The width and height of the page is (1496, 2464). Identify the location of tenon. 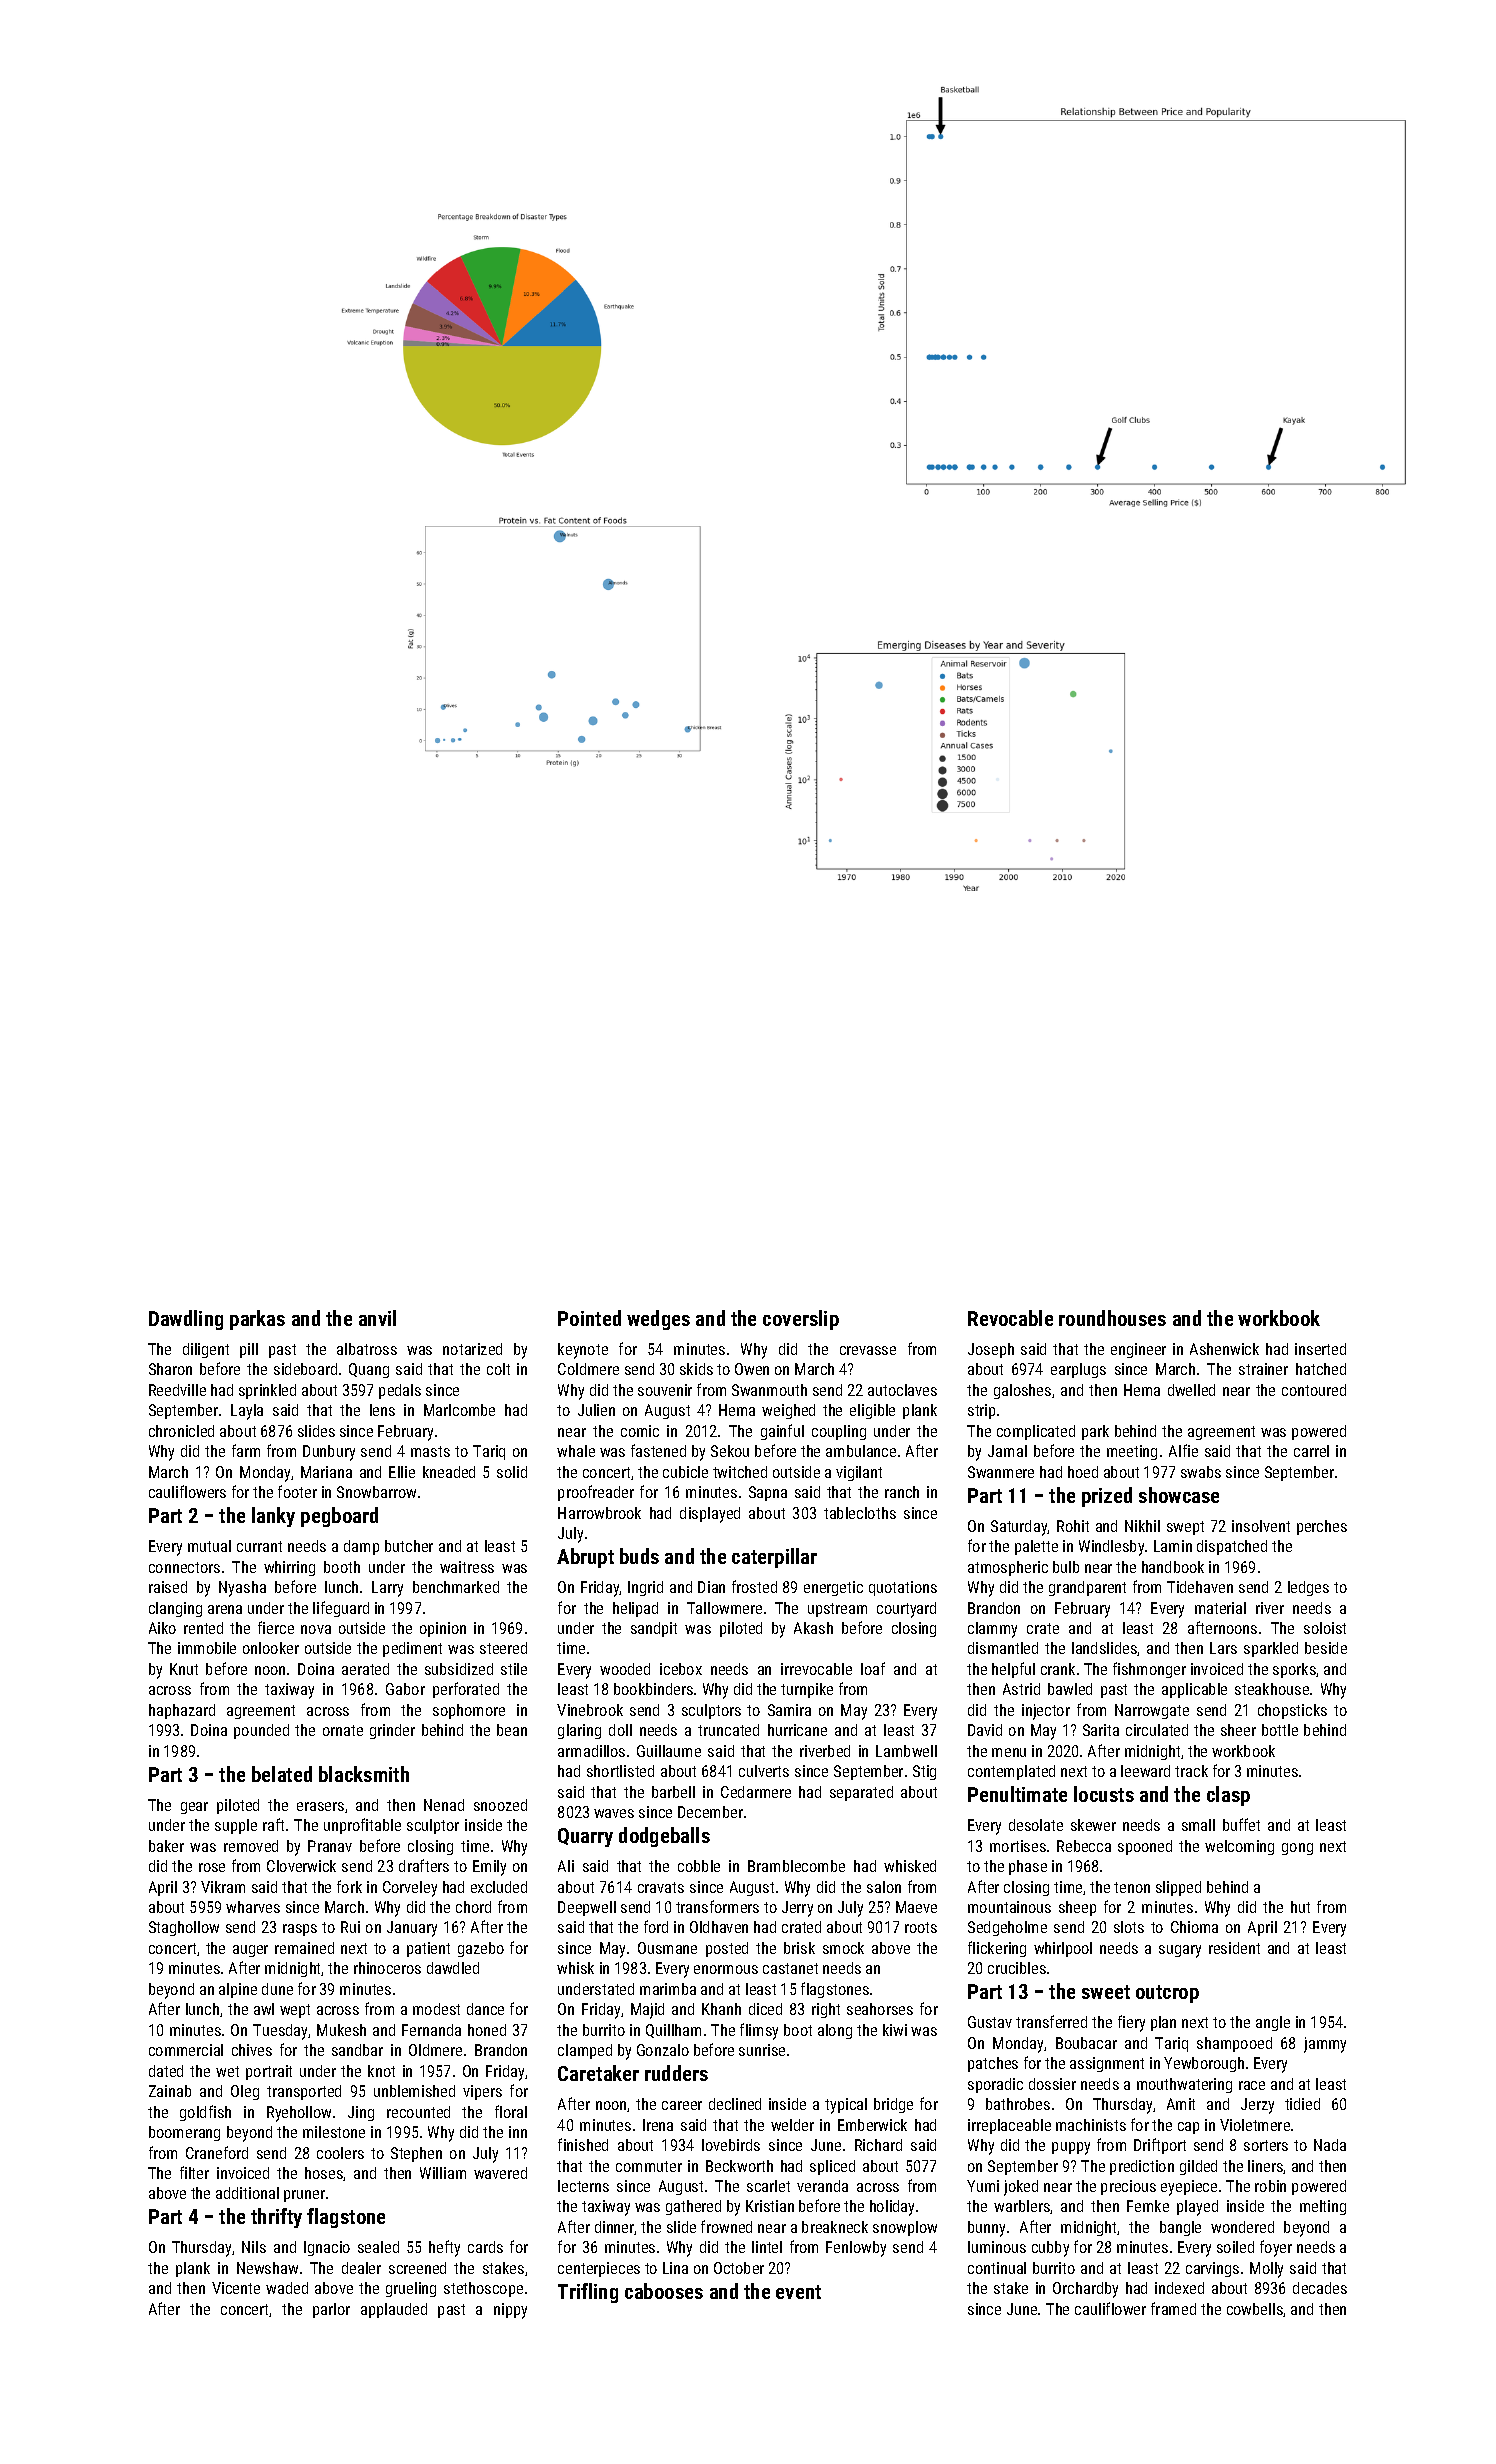
(1132, 1887).
